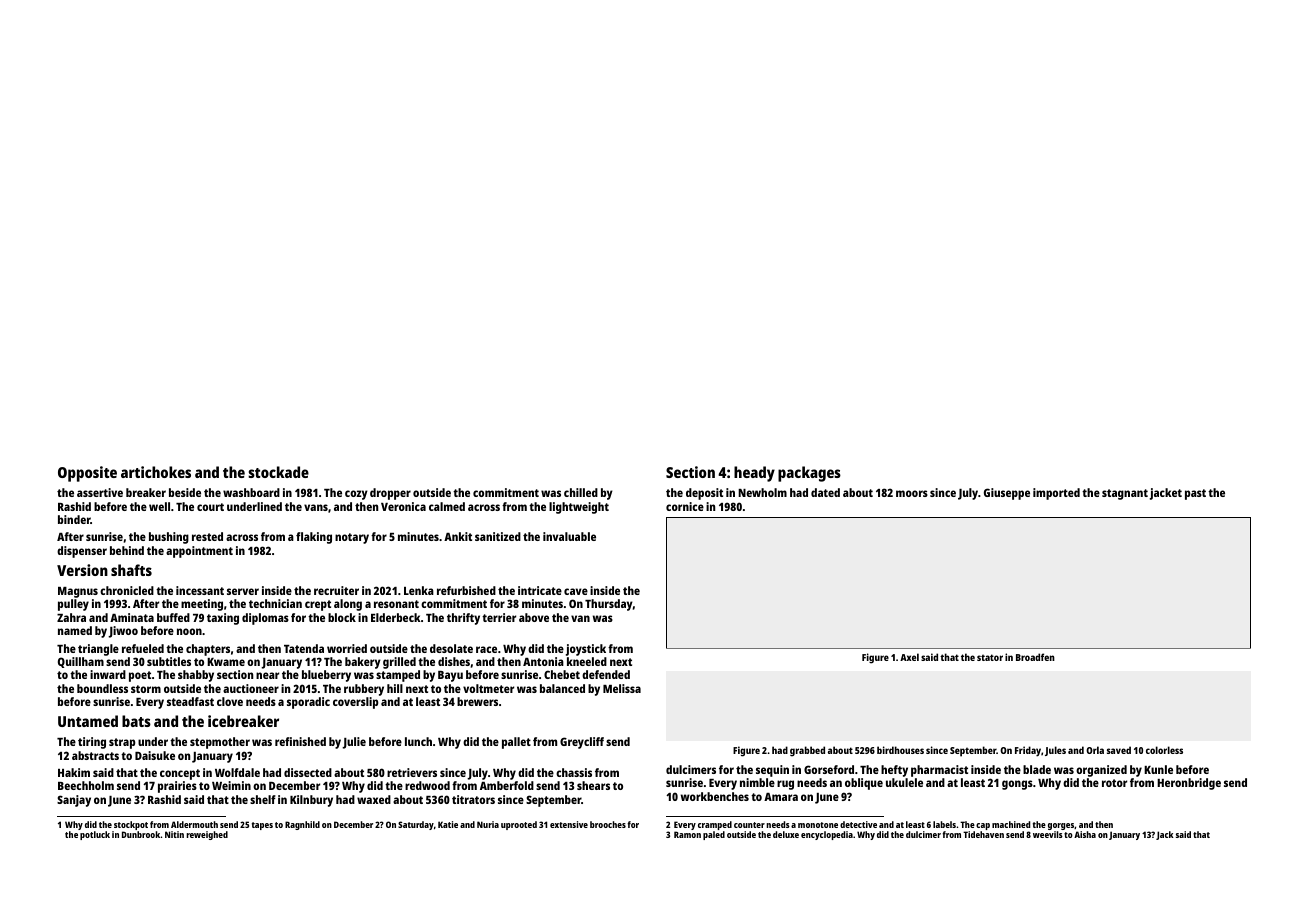 This screenshot has width=1308, height=924. I want to click on Aisha, so click(1085, 834).
